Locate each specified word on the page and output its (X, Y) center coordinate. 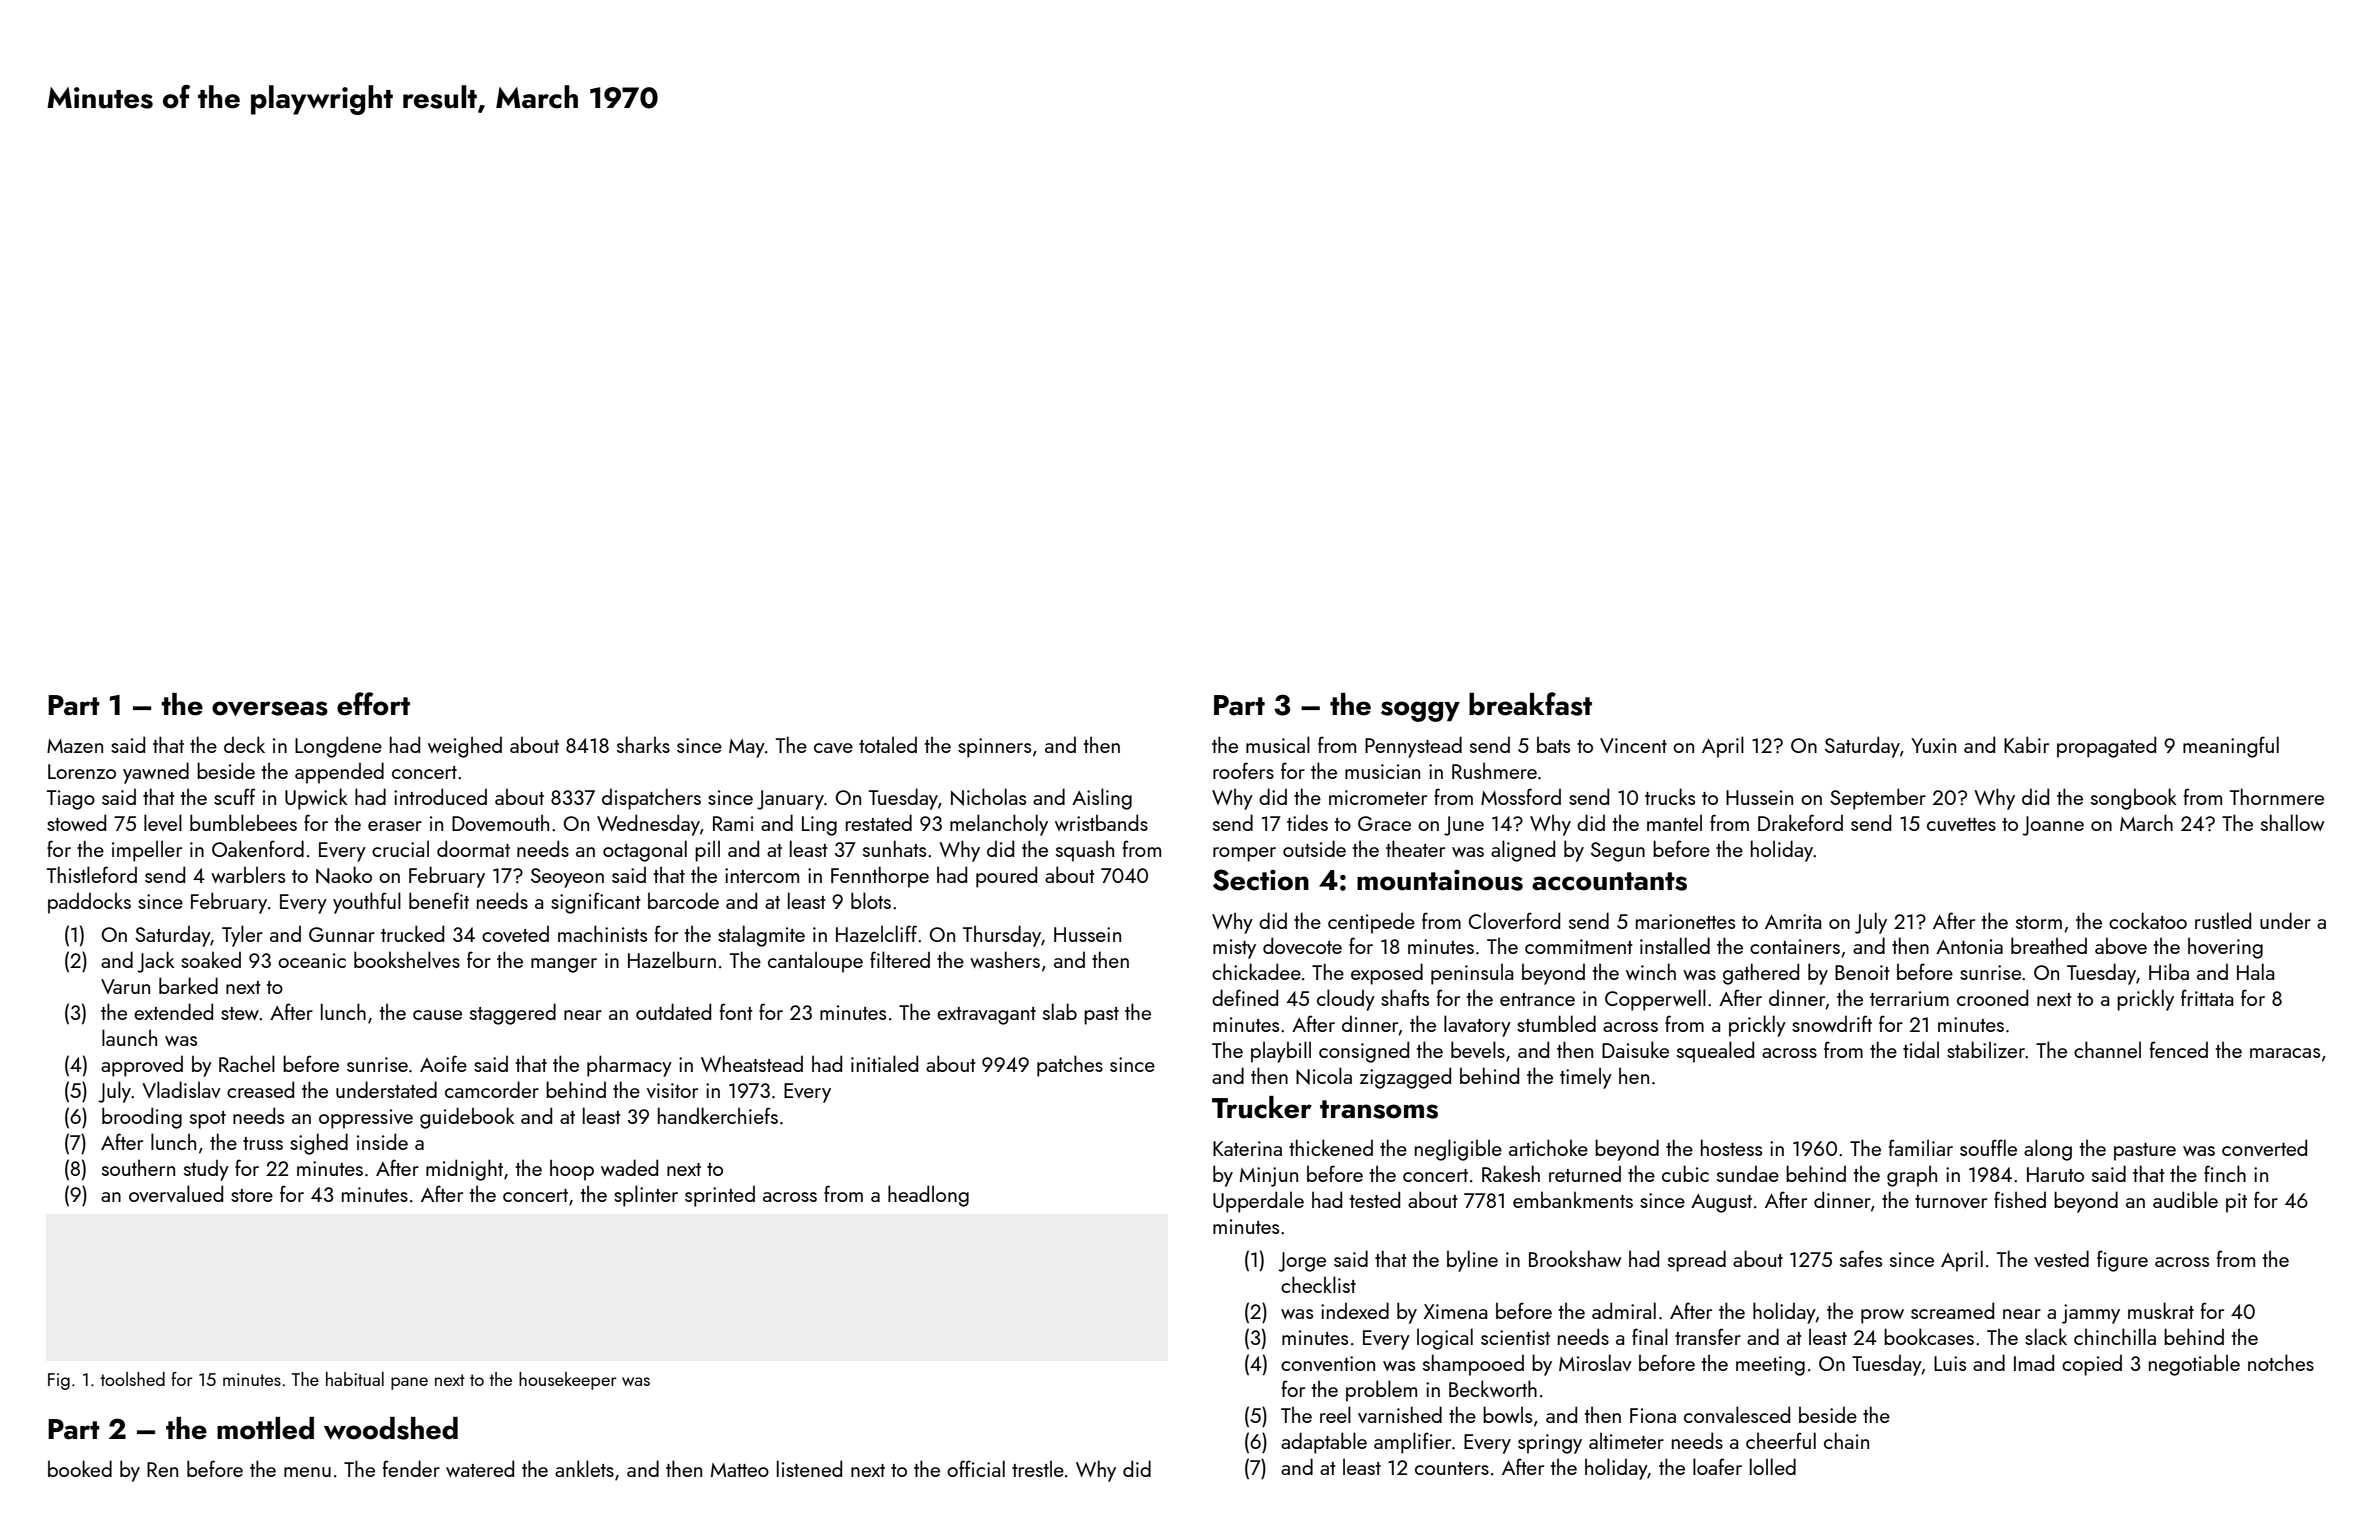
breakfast (1530, 704)
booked (80, 1468)
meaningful (2231, 747)
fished (2020, 1199)
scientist (1515, 1337)
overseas (270, 708)
